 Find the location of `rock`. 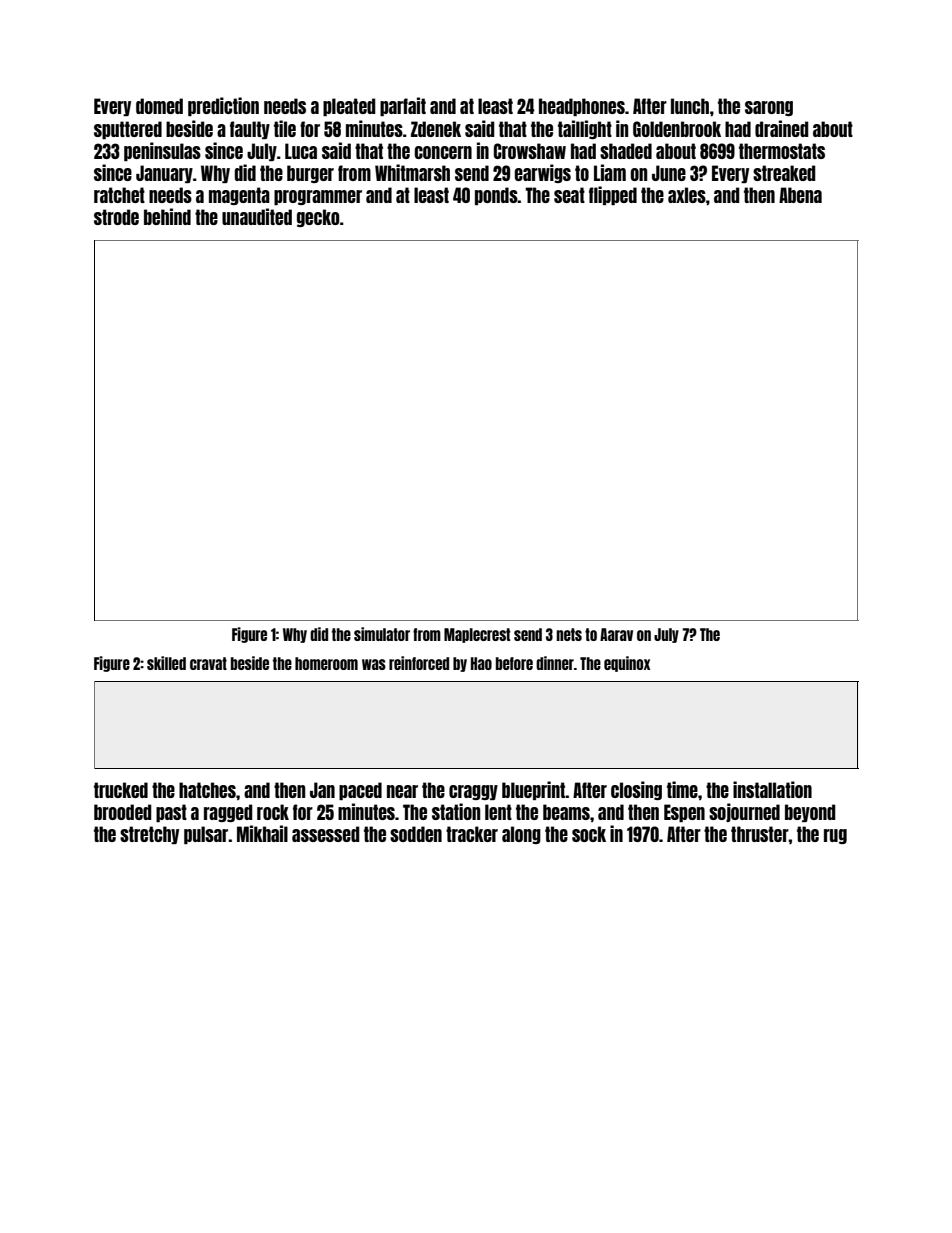

rock is located at coordinates (273, 812).
